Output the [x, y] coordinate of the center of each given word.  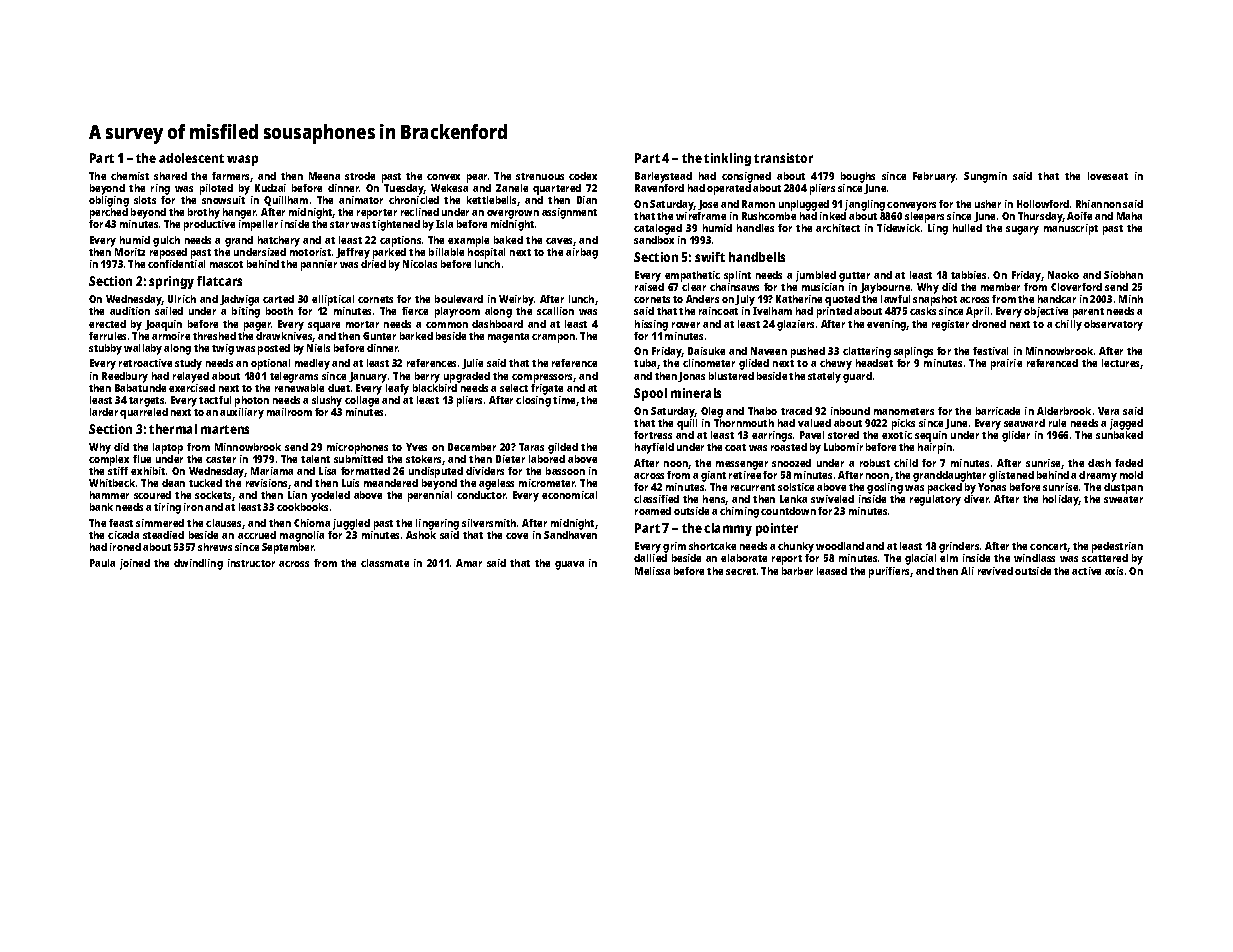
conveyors [911, 206]
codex [583, 176]
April [977, 312]
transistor [783, 158]
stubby [105, 349]
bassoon [565, 471]
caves [559, 241]
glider [1016, 436]
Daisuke [706, 351]
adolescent [191, 158]
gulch [166, 241]
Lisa [327, 471]
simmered [160, 523]
